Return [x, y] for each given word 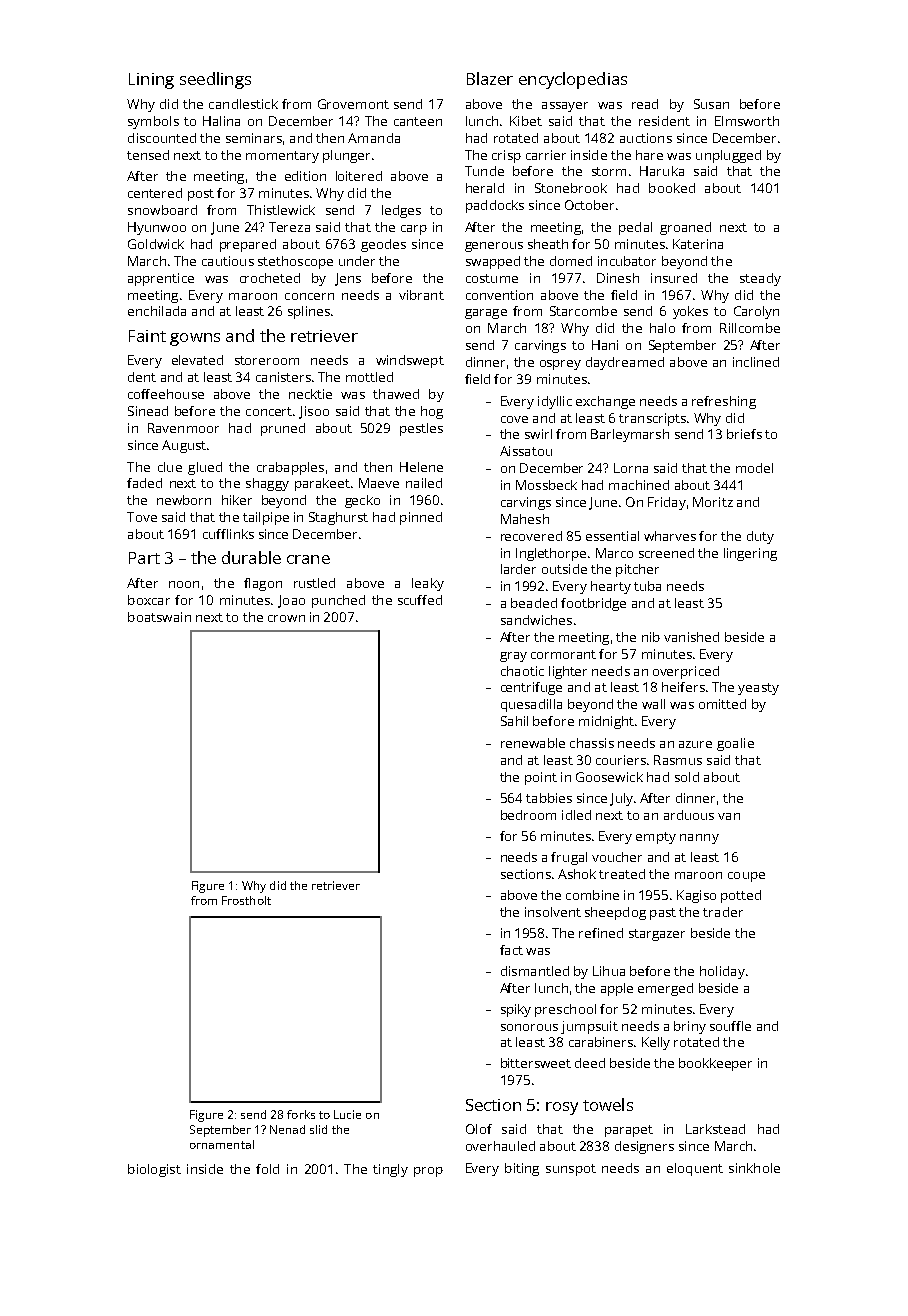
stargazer [657, 935]
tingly [390, 1170]
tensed [148, 155]
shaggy [267, 484]
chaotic [522, 671]
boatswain [159, 617]
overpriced [686, 672]
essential [612, 536]
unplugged [728, 156]
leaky [428, 584]
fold [267, 1169]
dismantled [535, 971]
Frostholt [246, 900]
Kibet [526, 121]
